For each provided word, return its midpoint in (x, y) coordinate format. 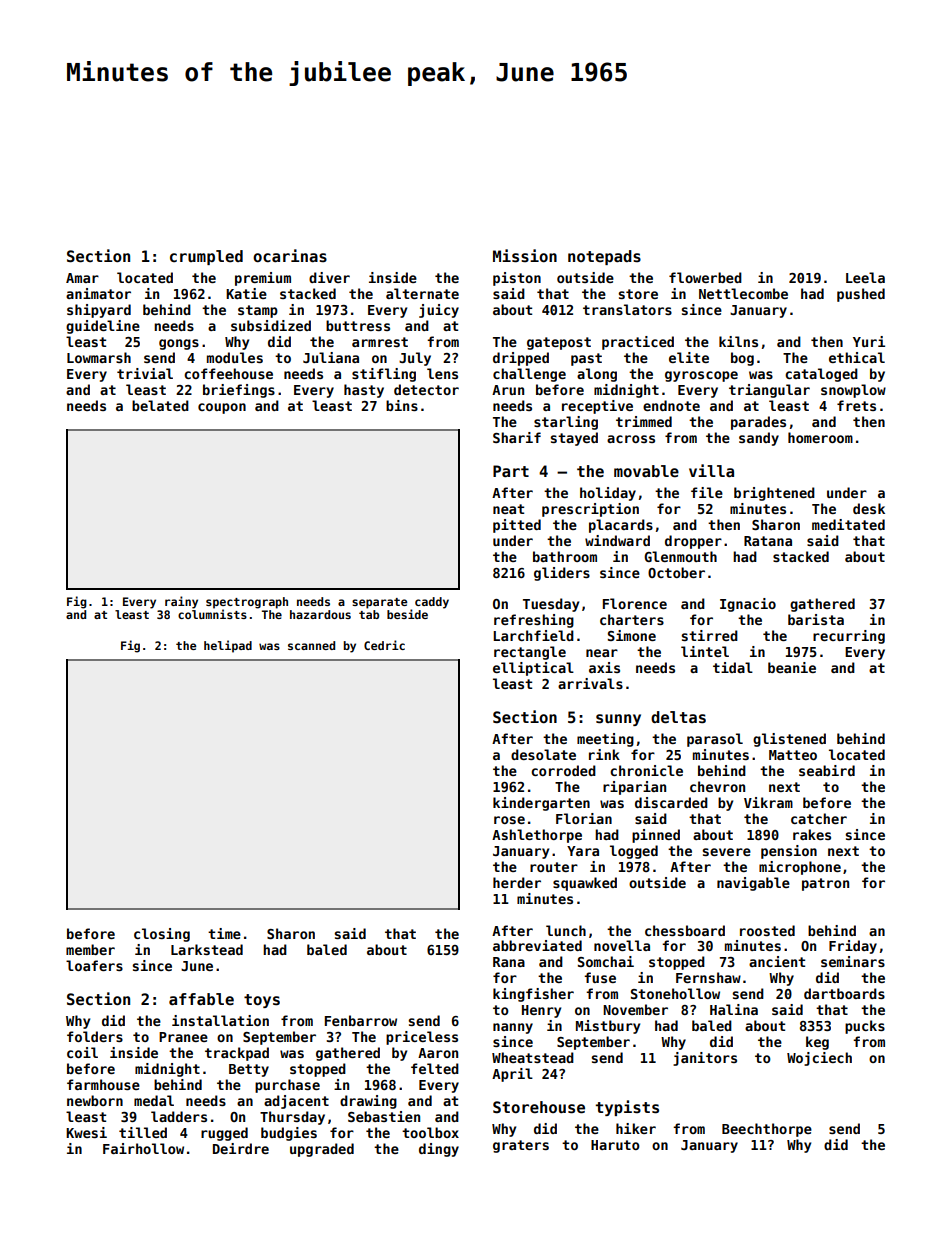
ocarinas (290, 255)
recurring (849, 637)
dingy (439, 1150)
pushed (861, 295)
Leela (865, 277)
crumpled (206, 257)
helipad (228, 646)
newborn (95, 1100)
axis (604, 667)
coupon (222, 408)
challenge (529, 375)
